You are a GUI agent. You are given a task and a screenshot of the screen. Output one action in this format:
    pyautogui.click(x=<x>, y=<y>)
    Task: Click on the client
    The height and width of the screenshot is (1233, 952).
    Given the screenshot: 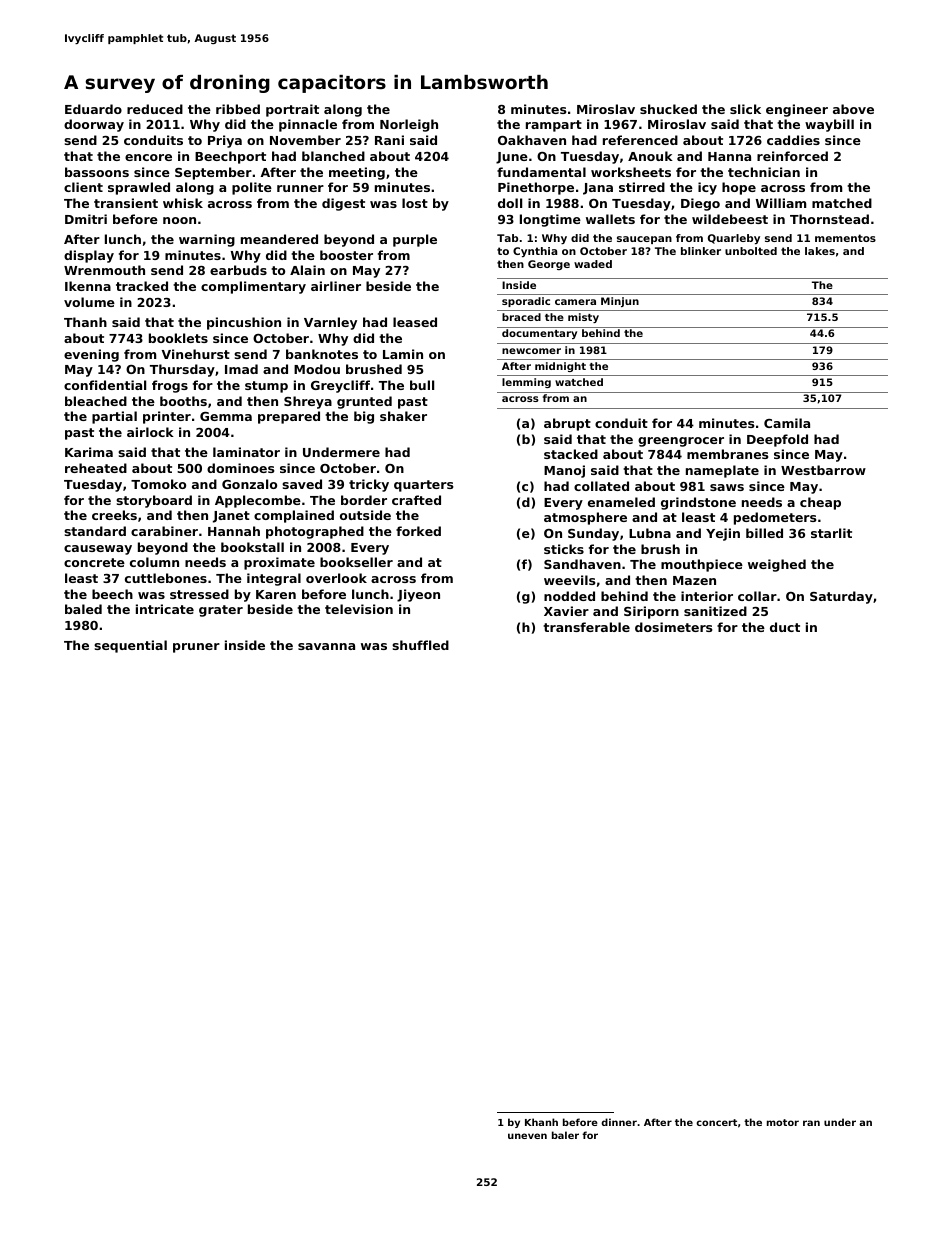 What is the action you would take?
    pyautogui.click(x=83, y=187)
